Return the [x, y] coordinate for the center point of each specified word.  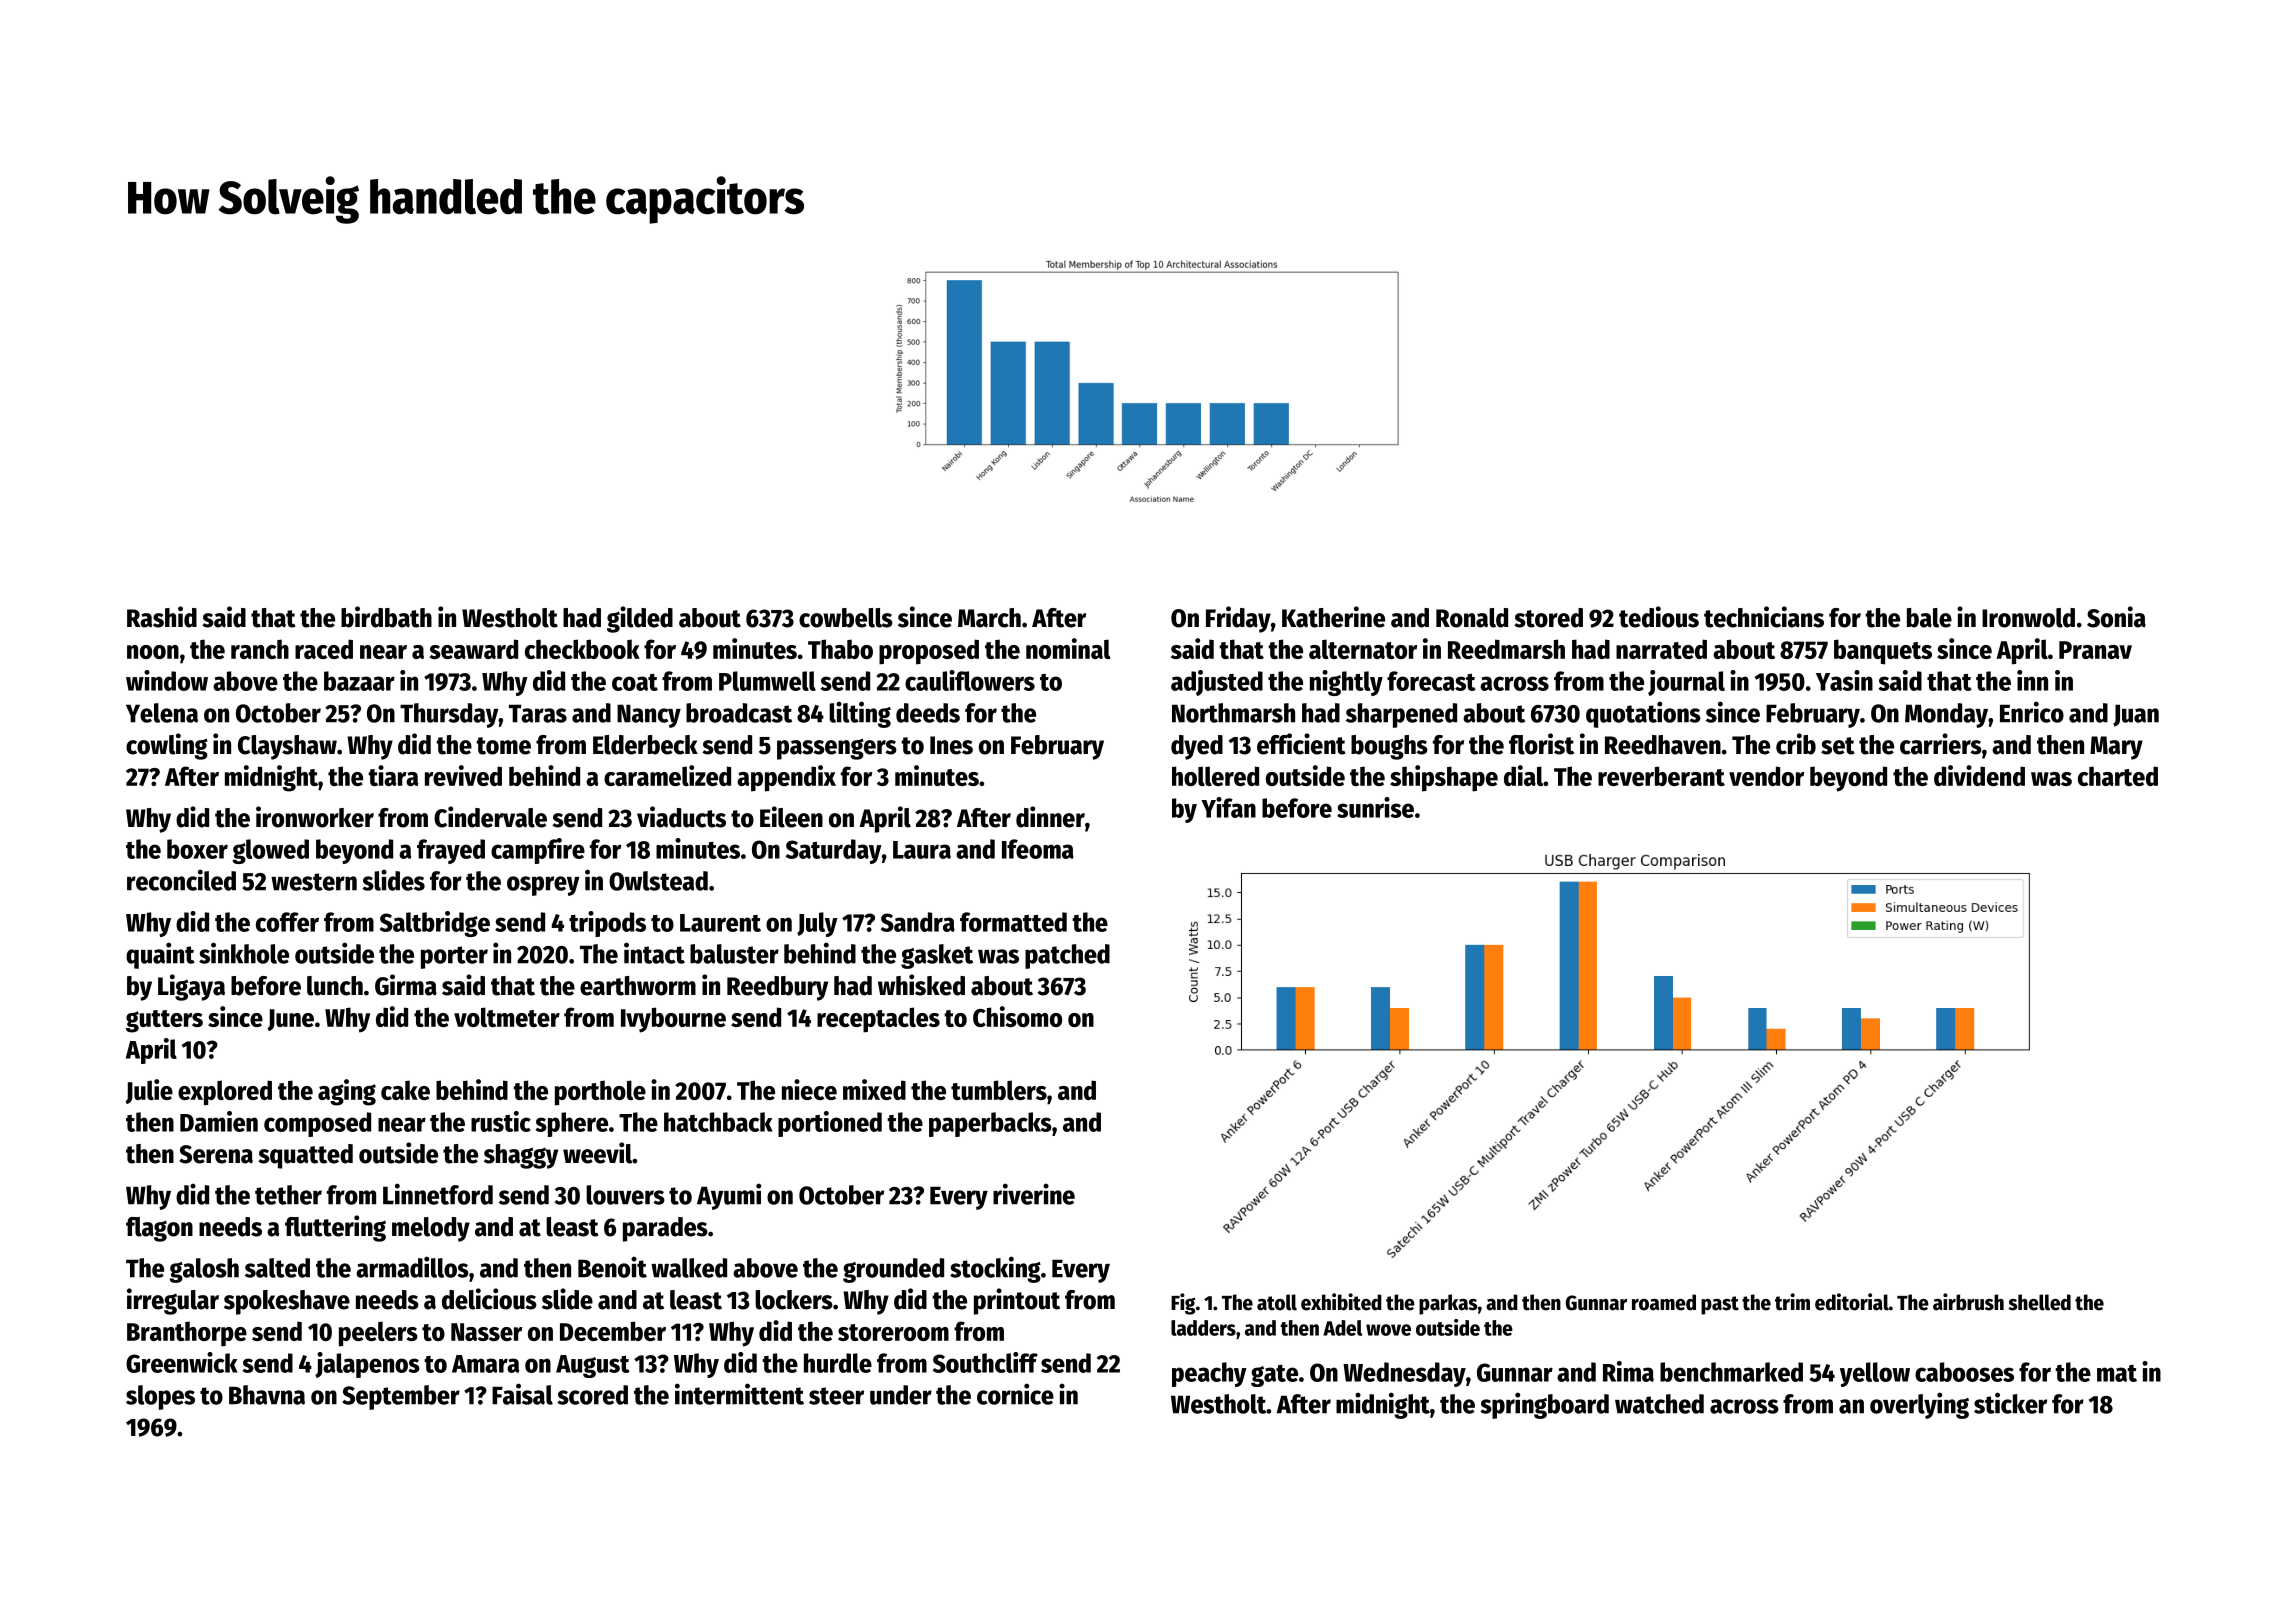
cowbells [846, 618]
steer [836, 1396]
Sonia [2116, 617]
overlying [1919, 1405]
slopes [160, 1397]
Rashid [162, 617]
